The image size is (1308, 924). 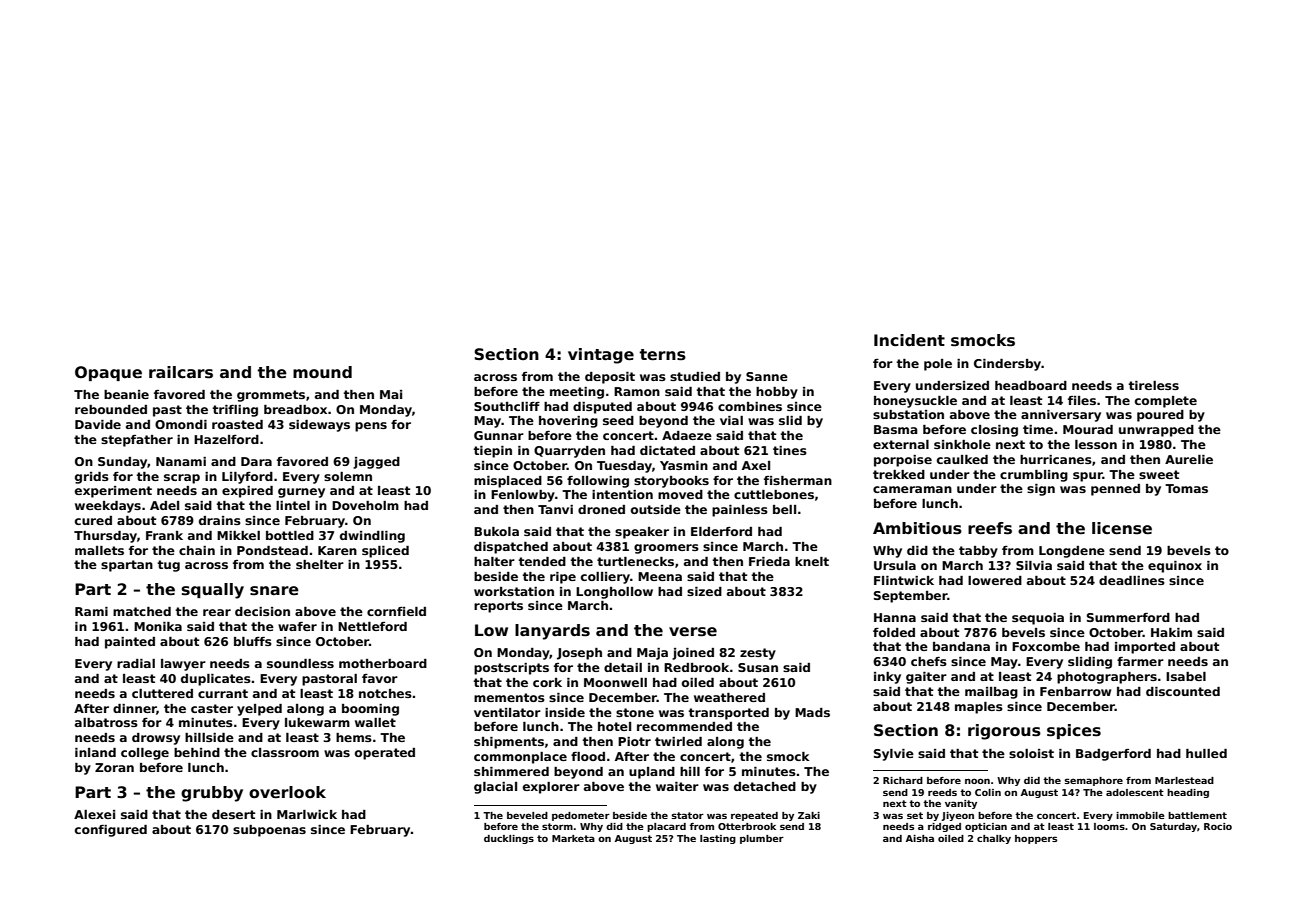 What do you see at coordinates (1132, 580) in the document?
I see `deadlines` at bounding box center [1132, 580].
